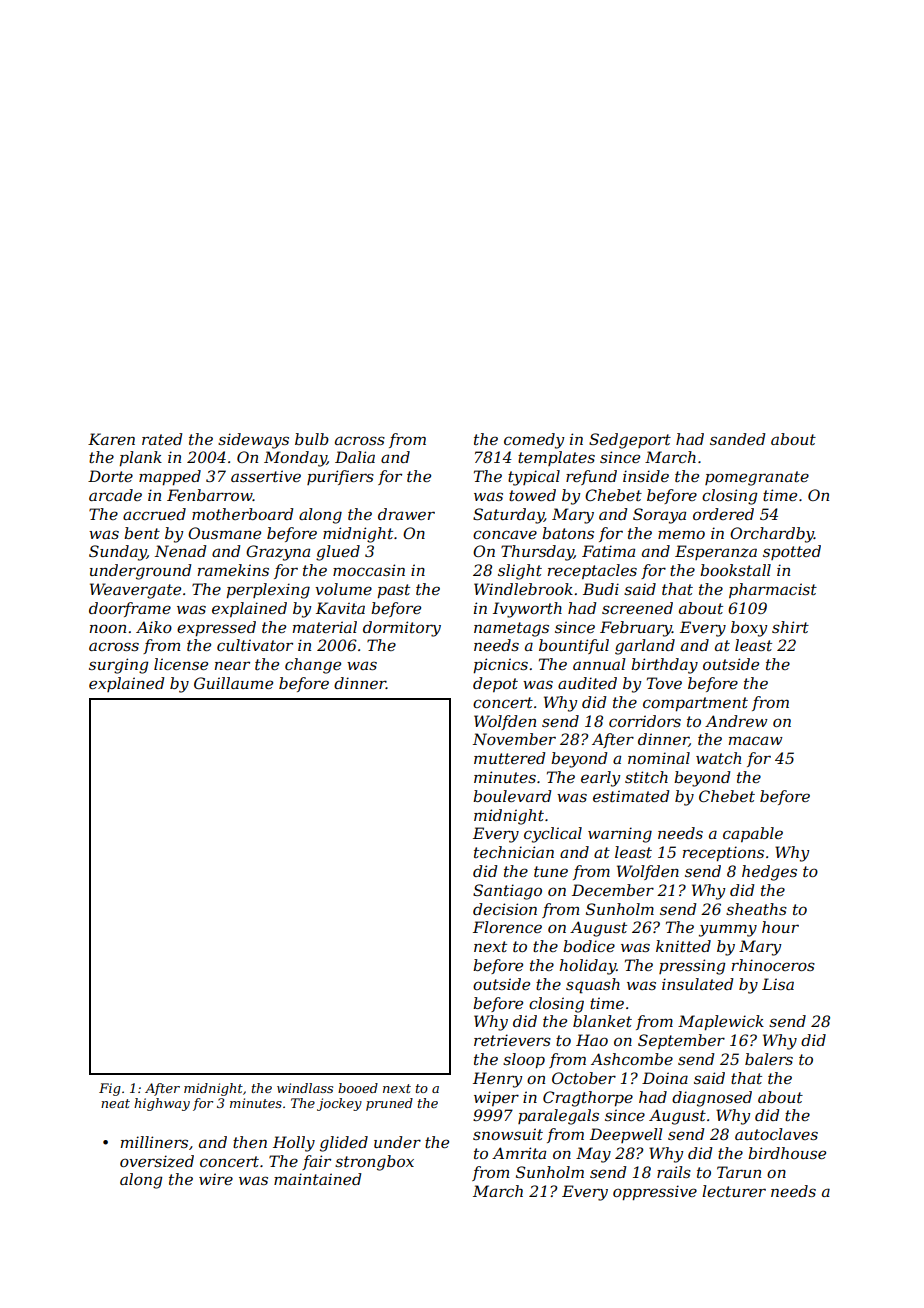  I want to click on lecturer, so click(734, 1191).
